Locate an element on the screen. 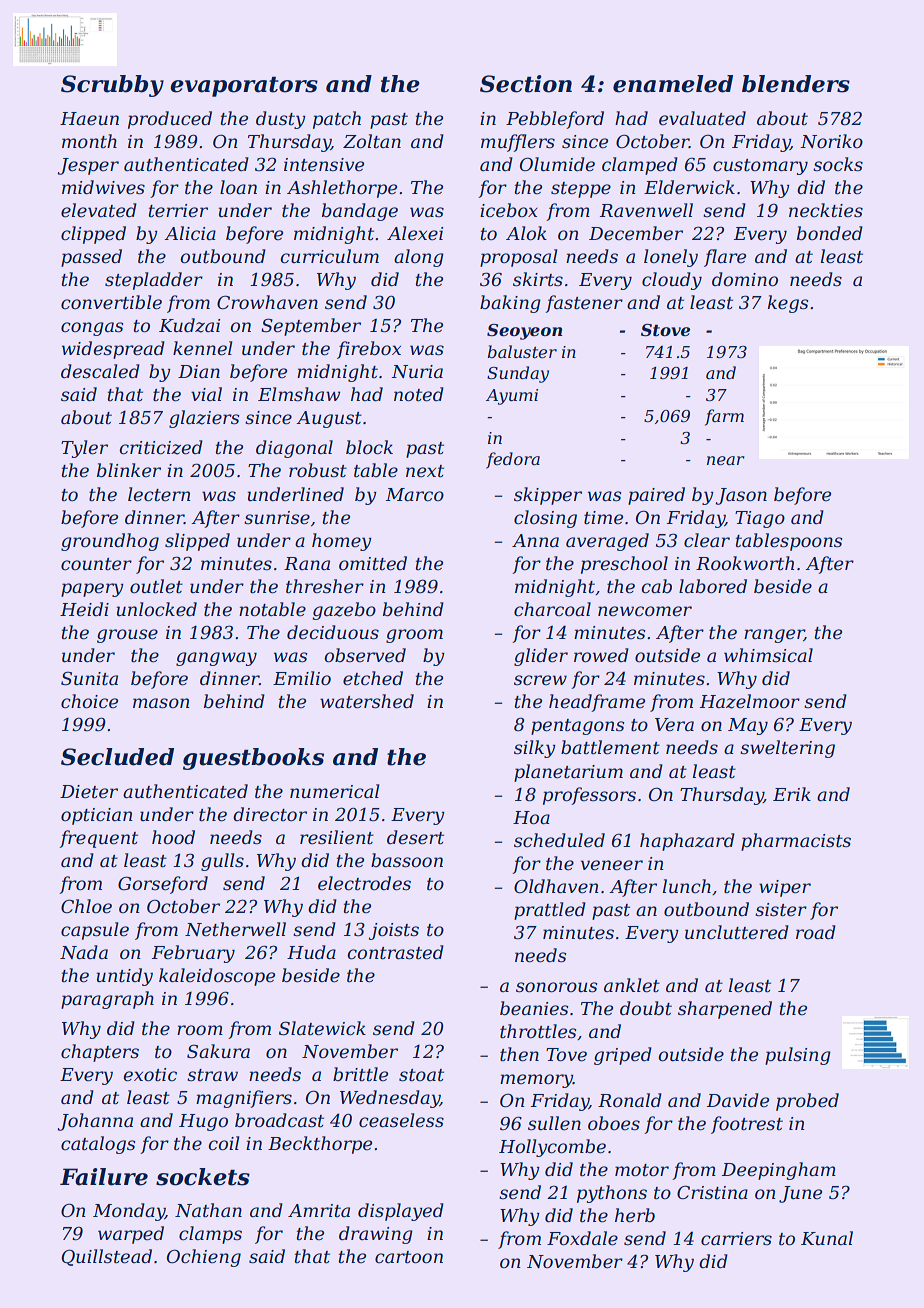  groundhog is located at coordinates (110, 542).
